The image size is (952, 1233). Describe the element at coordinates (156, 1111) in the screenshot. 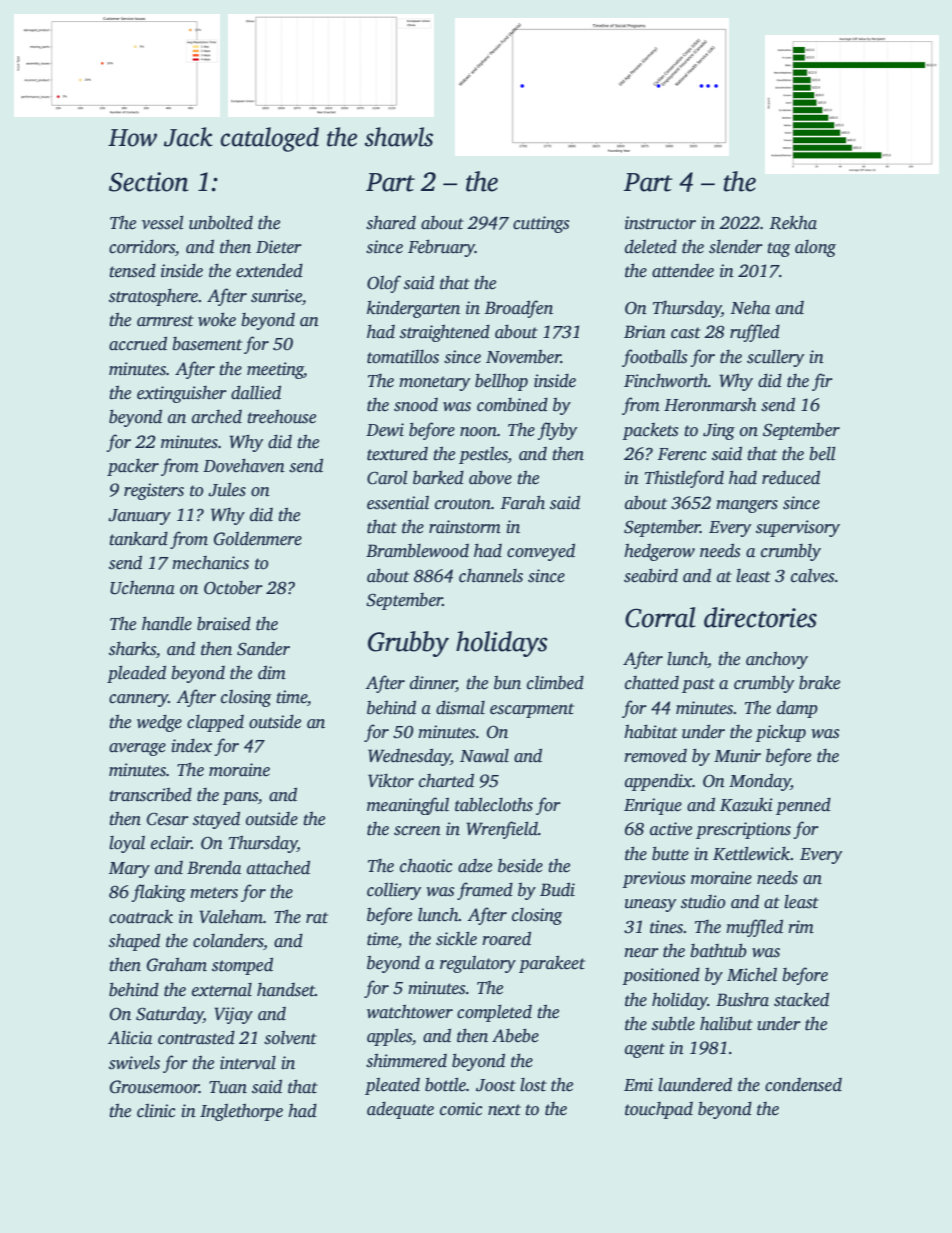

I see `clinic` at that location.
